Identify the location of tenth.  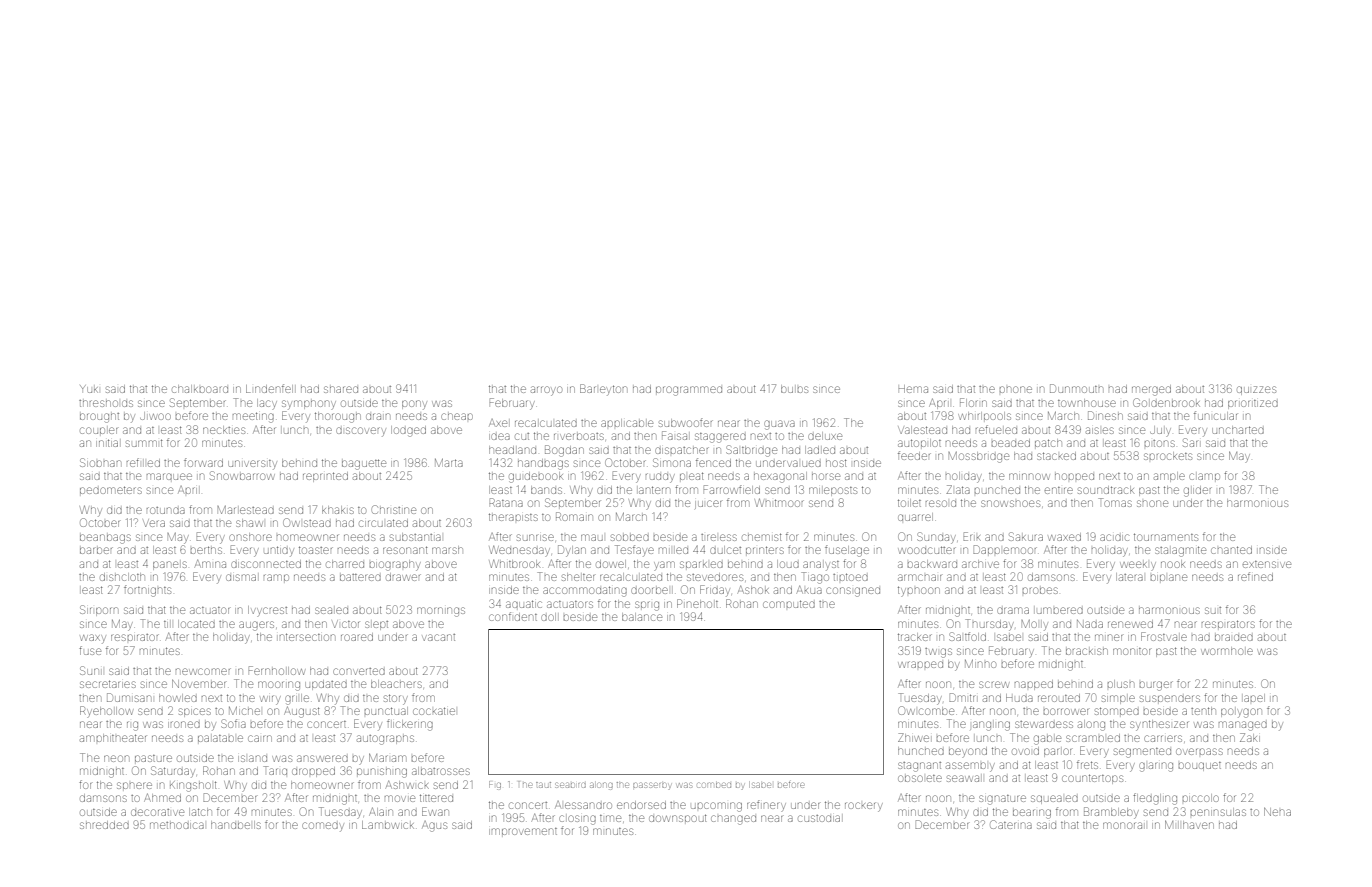
(1203, 711).
